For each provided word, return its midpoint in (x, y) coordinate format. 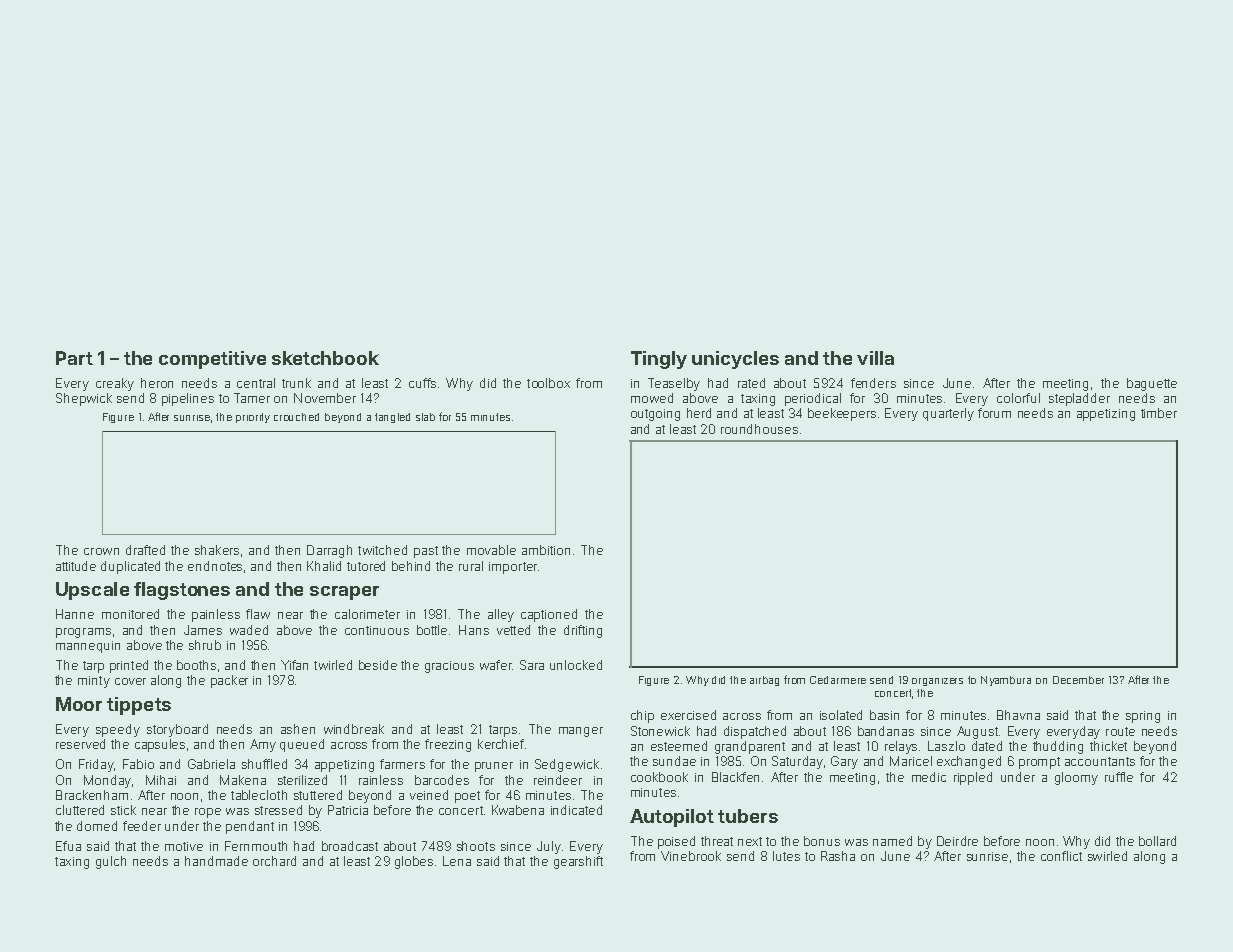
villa (875, 358)
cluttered (80, 810)
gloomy (1076, 778)
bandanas (886, 731)
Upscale (92, 591)
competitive (212, 360)
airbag (764, 681)
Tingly (659, 360)
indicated (576, 810)
